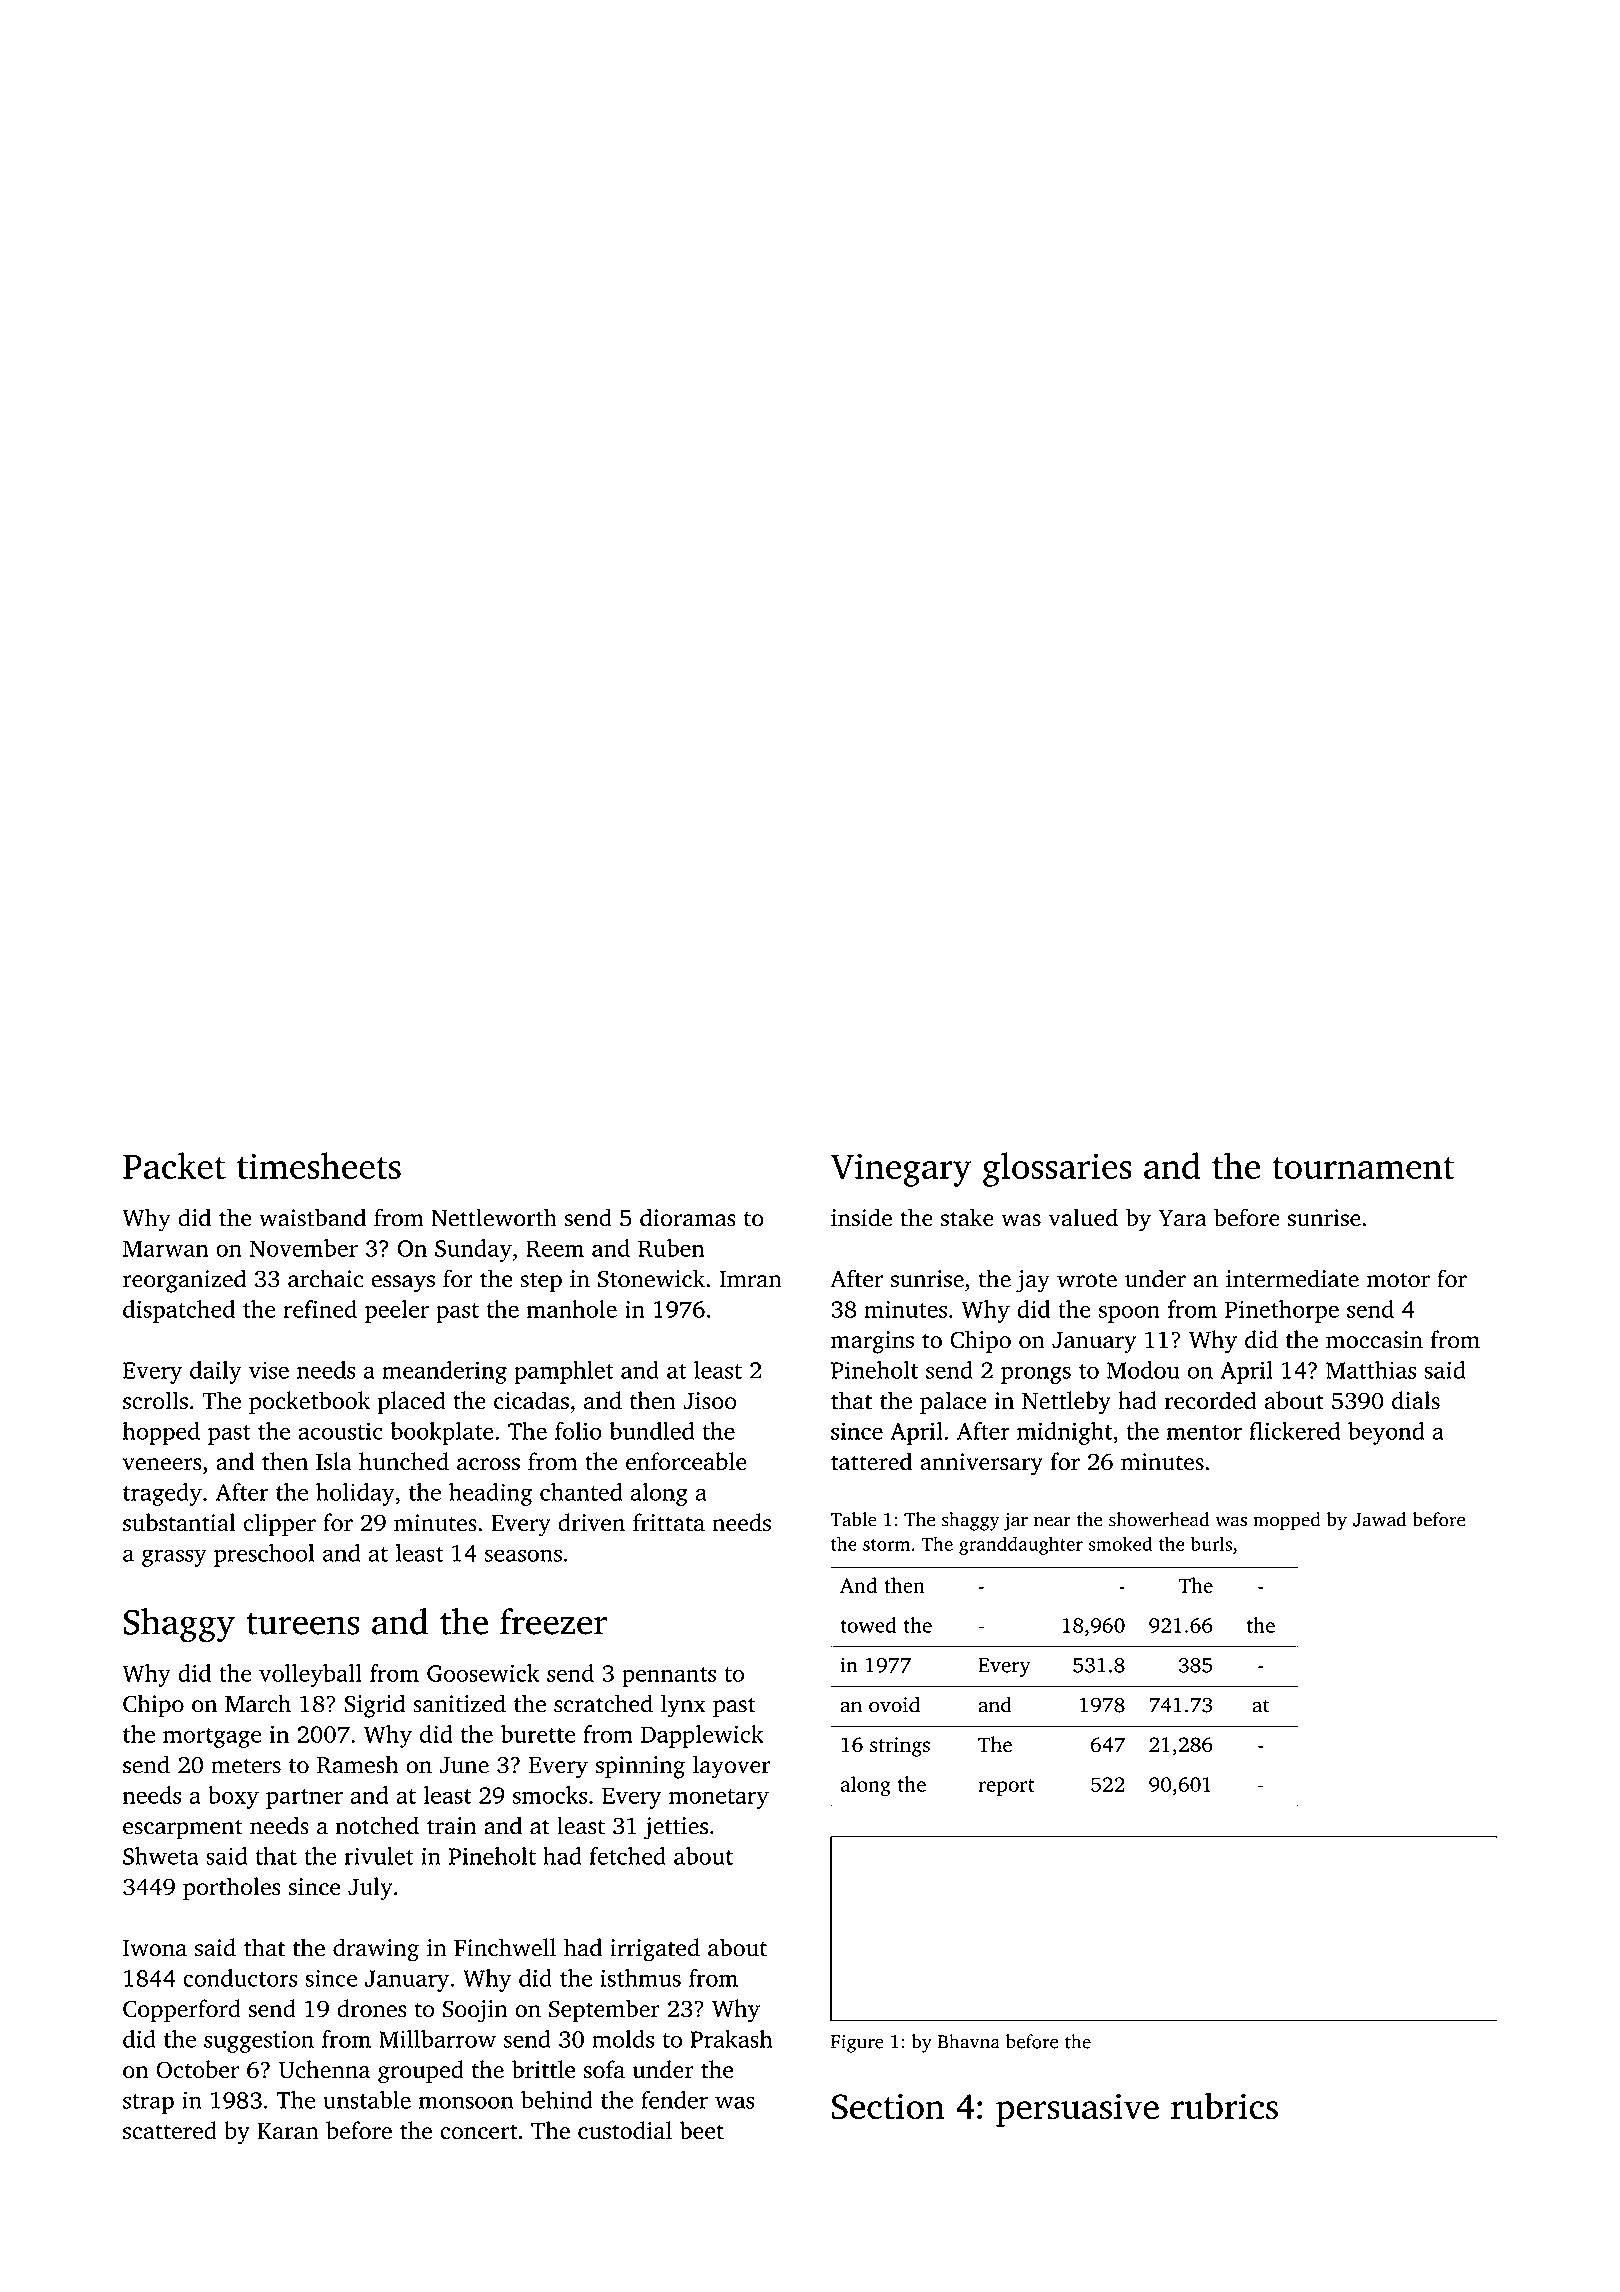 This page has width=1620, height=2292. What do you see at coordinates (494, 1217) in the page?
I see `Nettleworth` at bounding box center [494, 1217].
